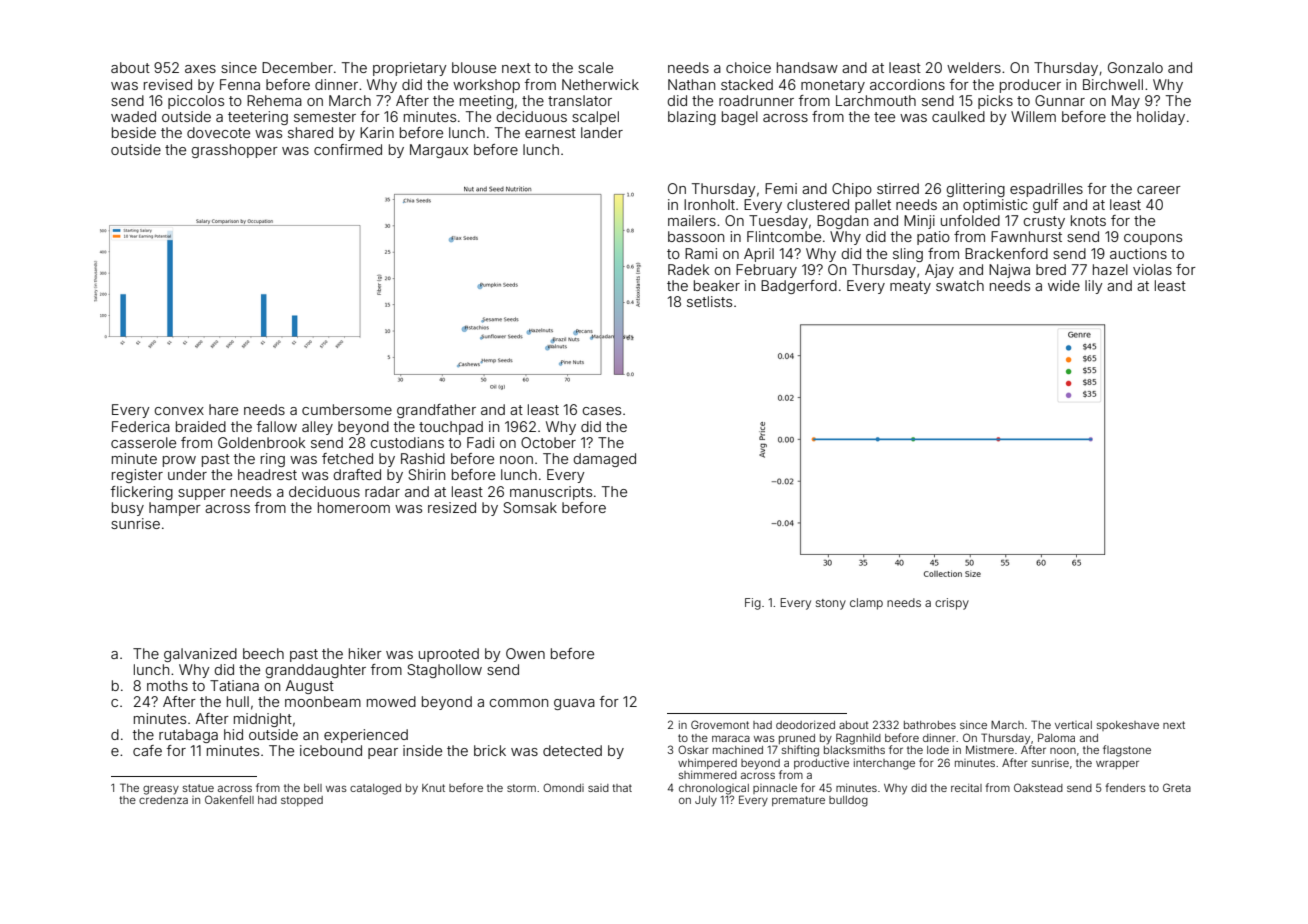 The height and width of the image is (924, 1308). Describe the element at coordinates (410, 69) in the image. I see `proprietary` at that location.
